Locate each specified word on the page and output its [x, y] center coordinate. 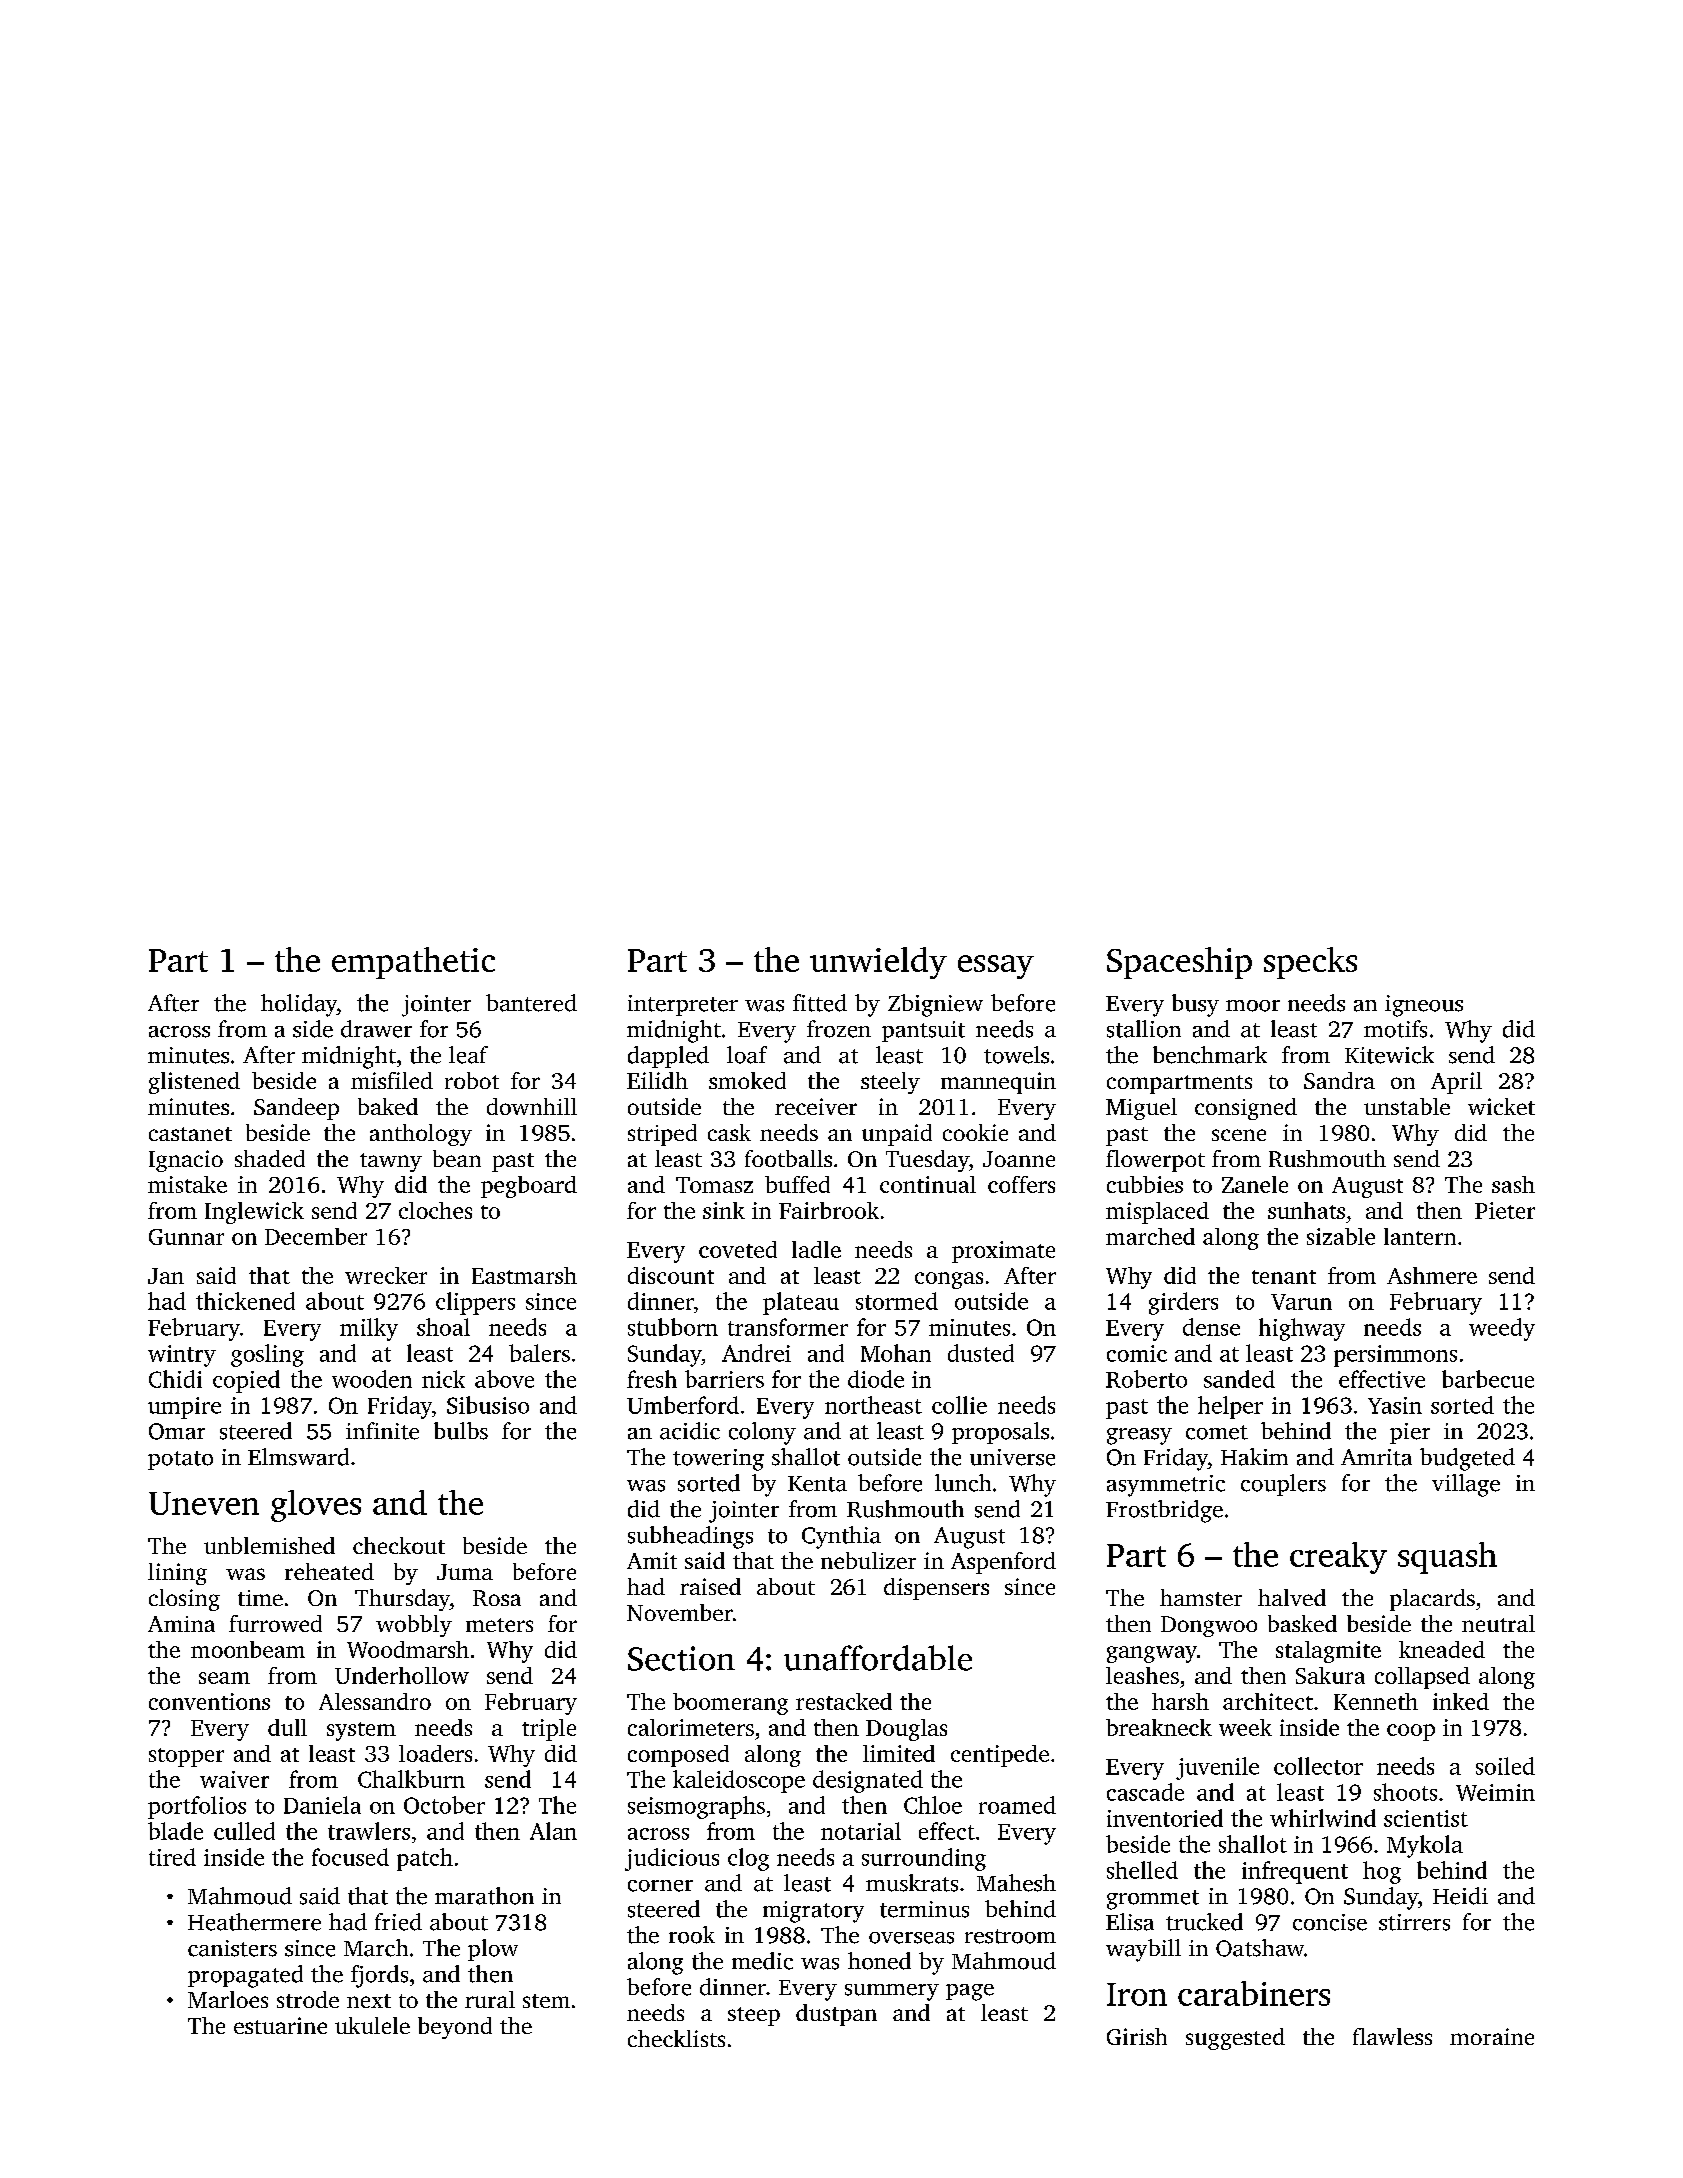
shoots [1405, 1792]
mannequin [998, 1083]
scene [1239, 1135]
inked [1461, 1701]
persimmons [1395, 1356]
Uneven [204, 1503]
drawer [376, 1029]
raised [710, 1586]
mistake [187, 1184]
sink [724, 1210]
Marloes [228, 1999]
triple [549, 1730]
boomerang [730, 1704]
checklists [676, 2038]
